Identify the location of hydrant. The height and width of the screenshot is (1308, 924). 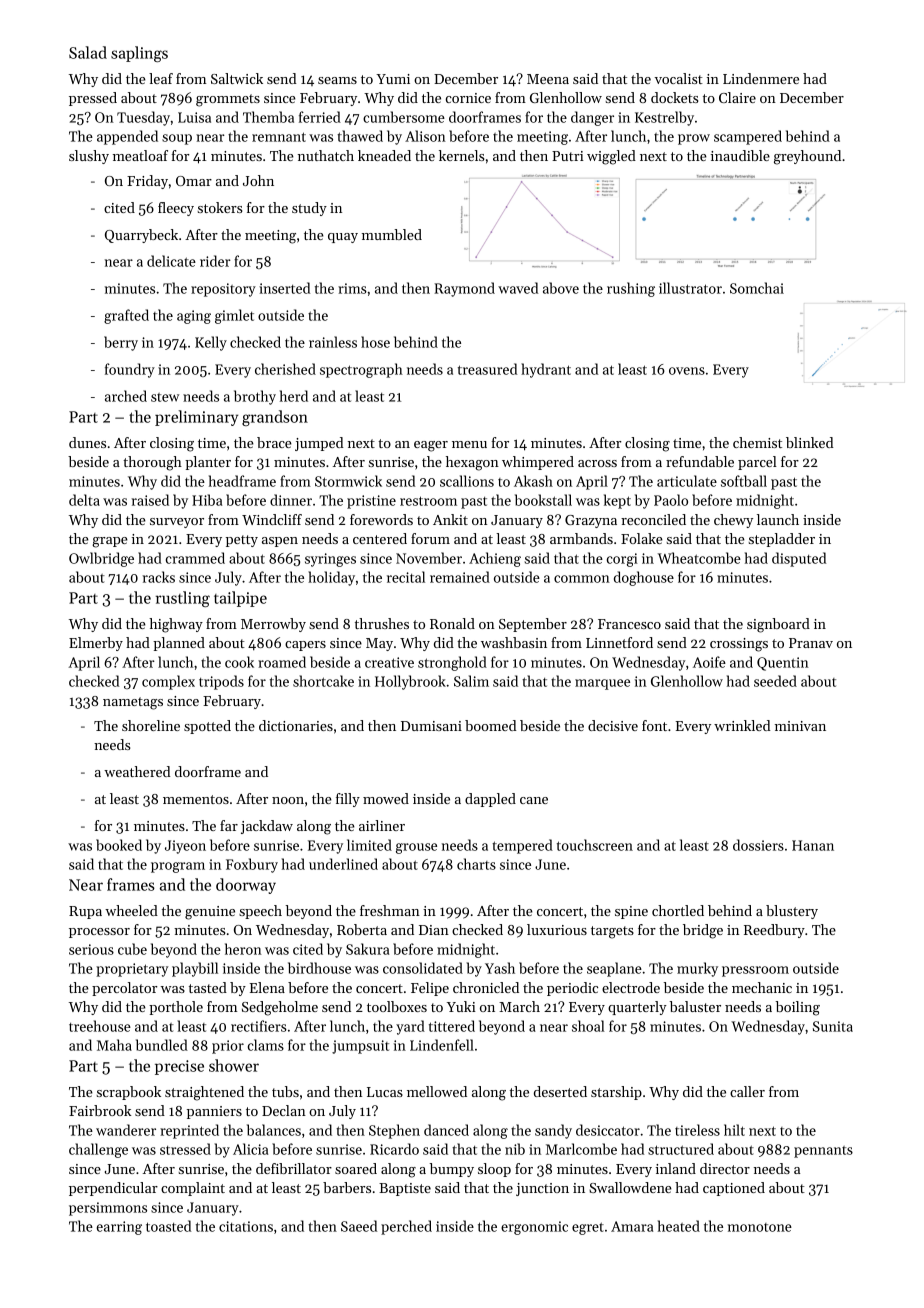
(546, 370).
